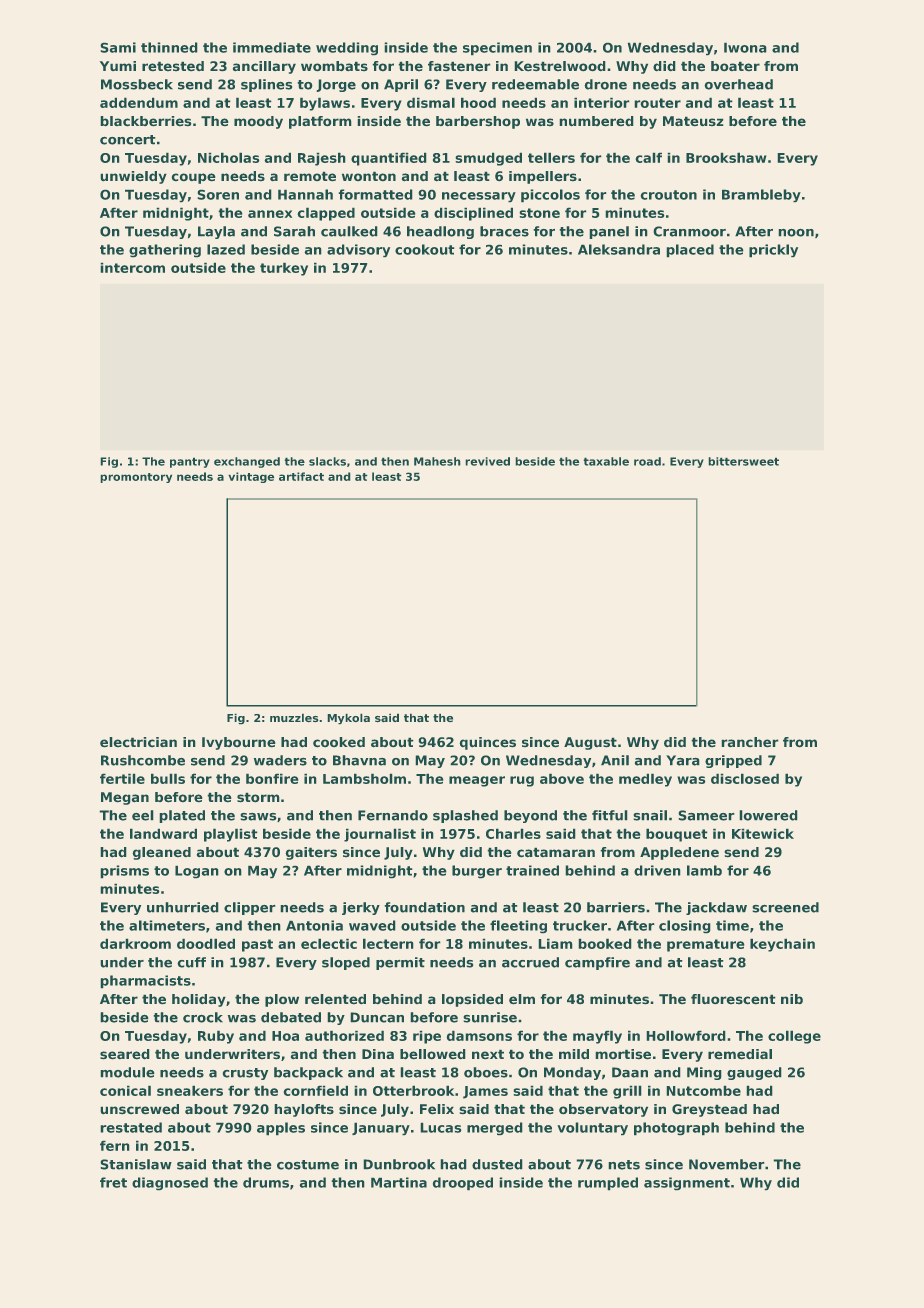  I want to click on road, so click(647, 461).
